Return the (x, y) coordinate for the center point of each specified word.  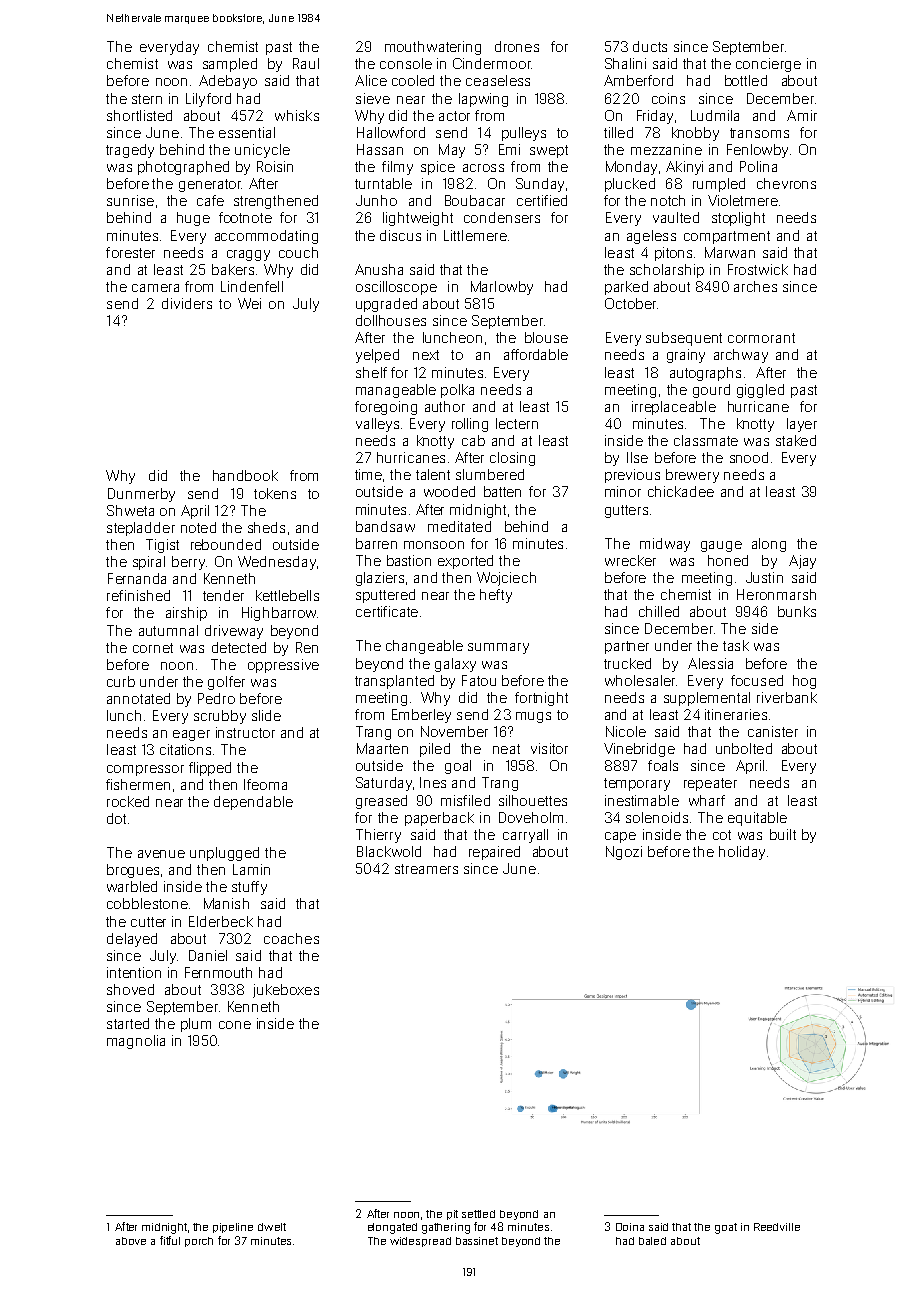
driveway (234, 632)
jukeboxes (286, 991)
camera (155, 288)
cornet (153, 648)
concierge (768, 65)
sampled (230, 65)
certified (542, 200)
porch (199, 1242)
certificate (387, 611)
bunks (797, 611)
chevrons (786, 183)
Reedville (777, 1227)
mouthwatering (433, 48)
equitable (757, 819)
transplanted (394, 682)
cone (235, 1025)
